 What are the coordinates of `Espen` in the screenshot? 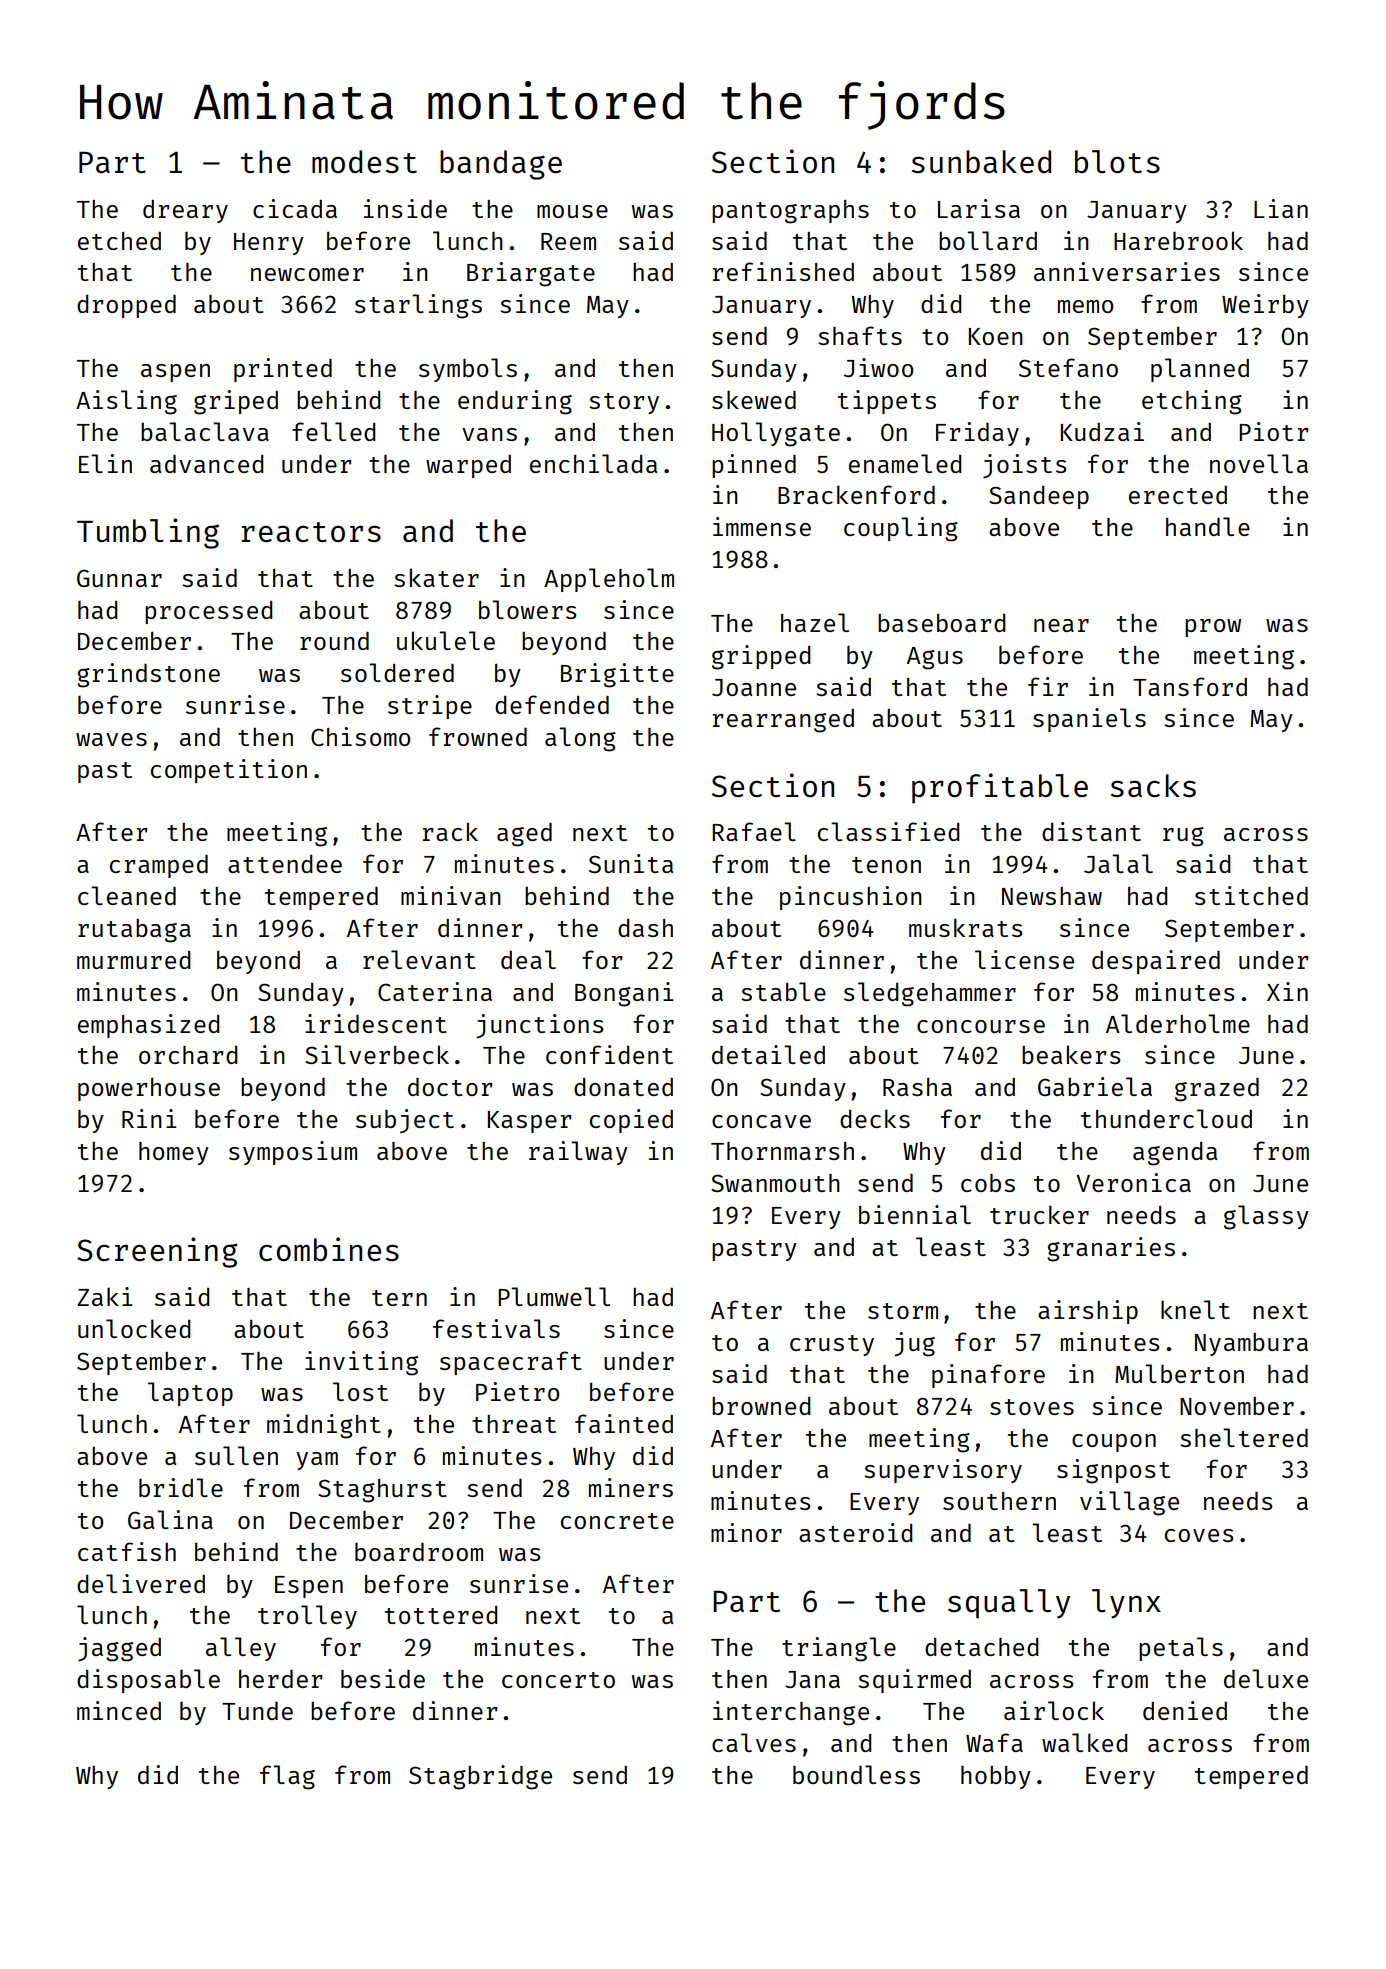 It's located at (309, 1587).
